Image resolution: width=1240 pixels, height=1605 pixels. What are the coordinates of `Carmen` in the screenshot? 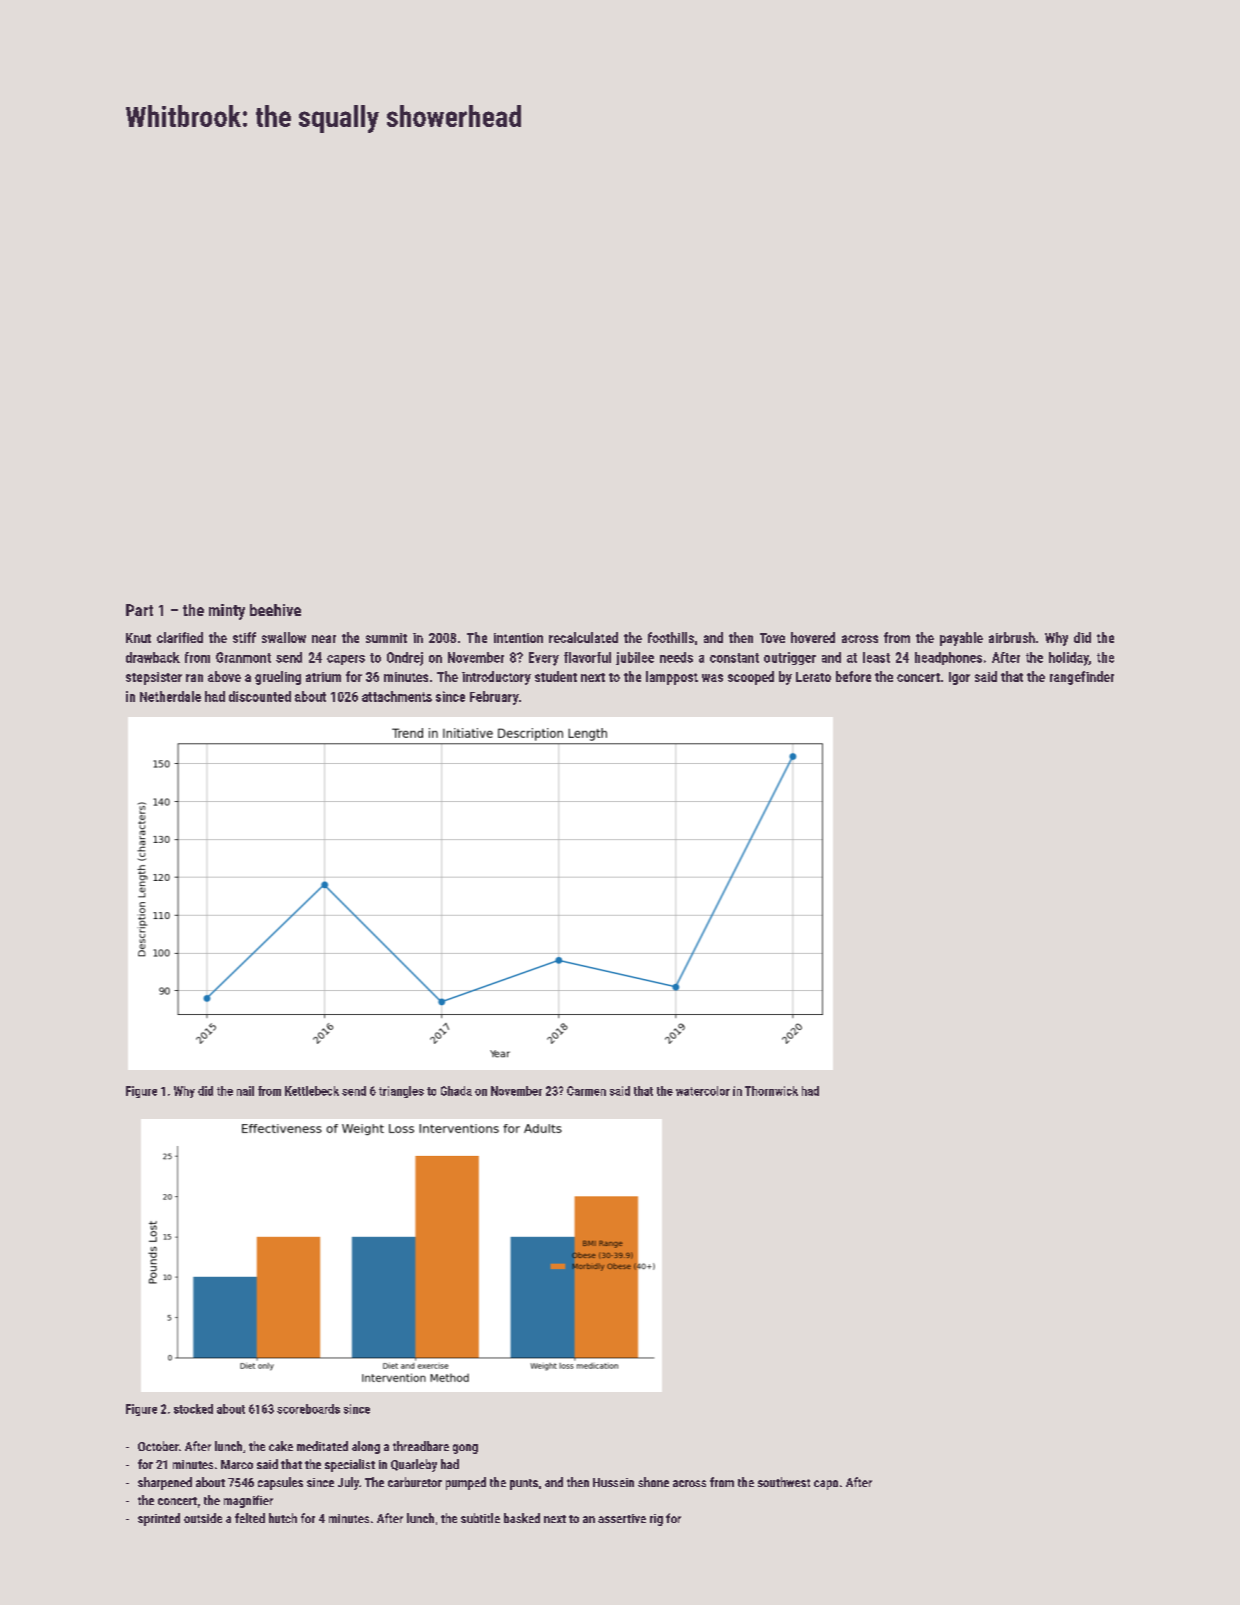 It's located at (586, 1091).
